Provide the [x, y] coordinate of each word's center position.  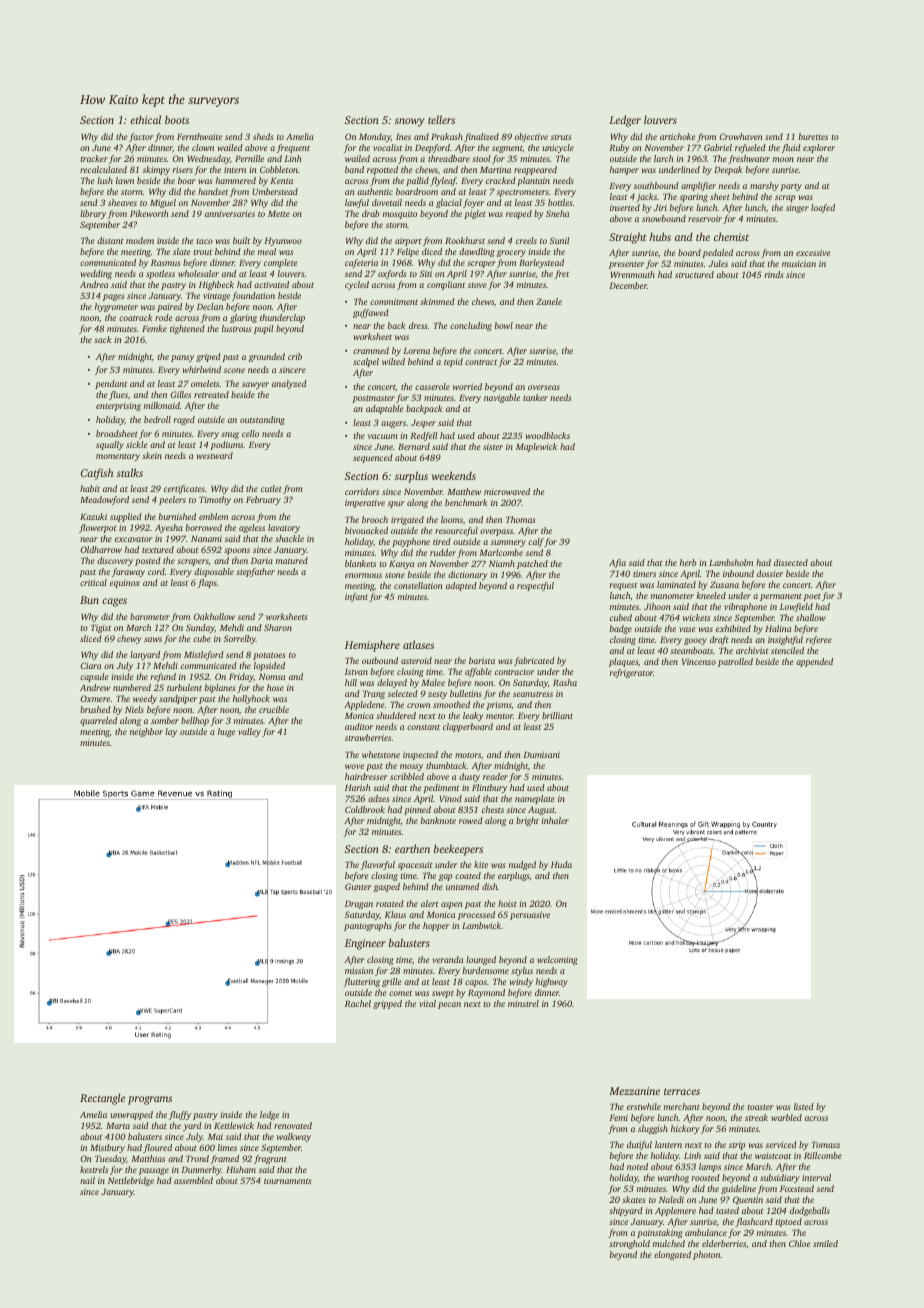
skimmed [437, 301]
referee [819, 640]
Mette [279, 213]
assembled [193, 1180]
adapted [461, 586]
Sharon [278, 627]
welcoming [557, 960]
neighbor [146, 732]
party [791, 187]
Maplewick [536, 447]
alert [430, 903]
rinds [774, 274]
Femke [154, 328]
